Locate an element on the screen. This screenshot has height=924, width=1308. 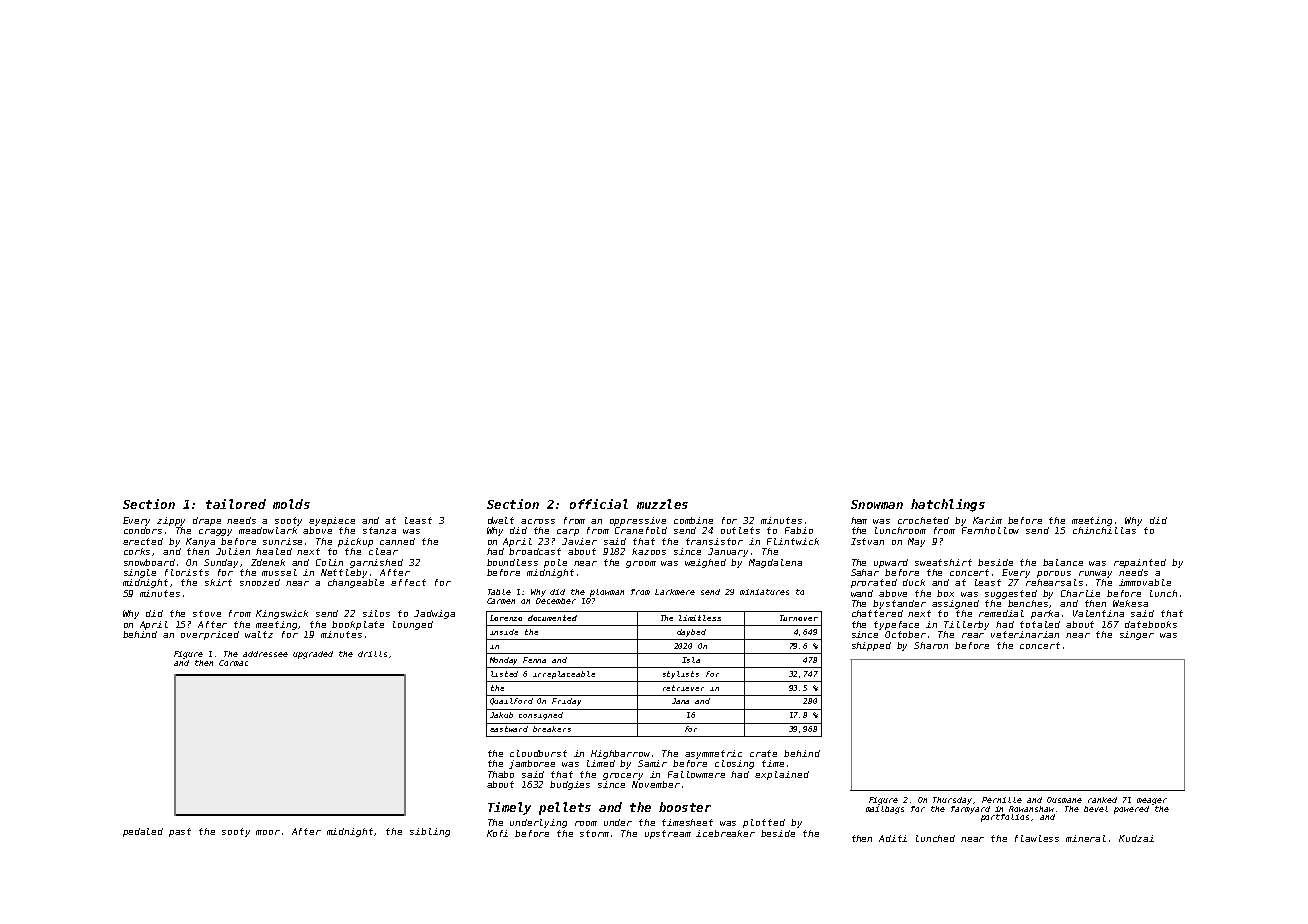
effect is located at coordinates (408, 582).
